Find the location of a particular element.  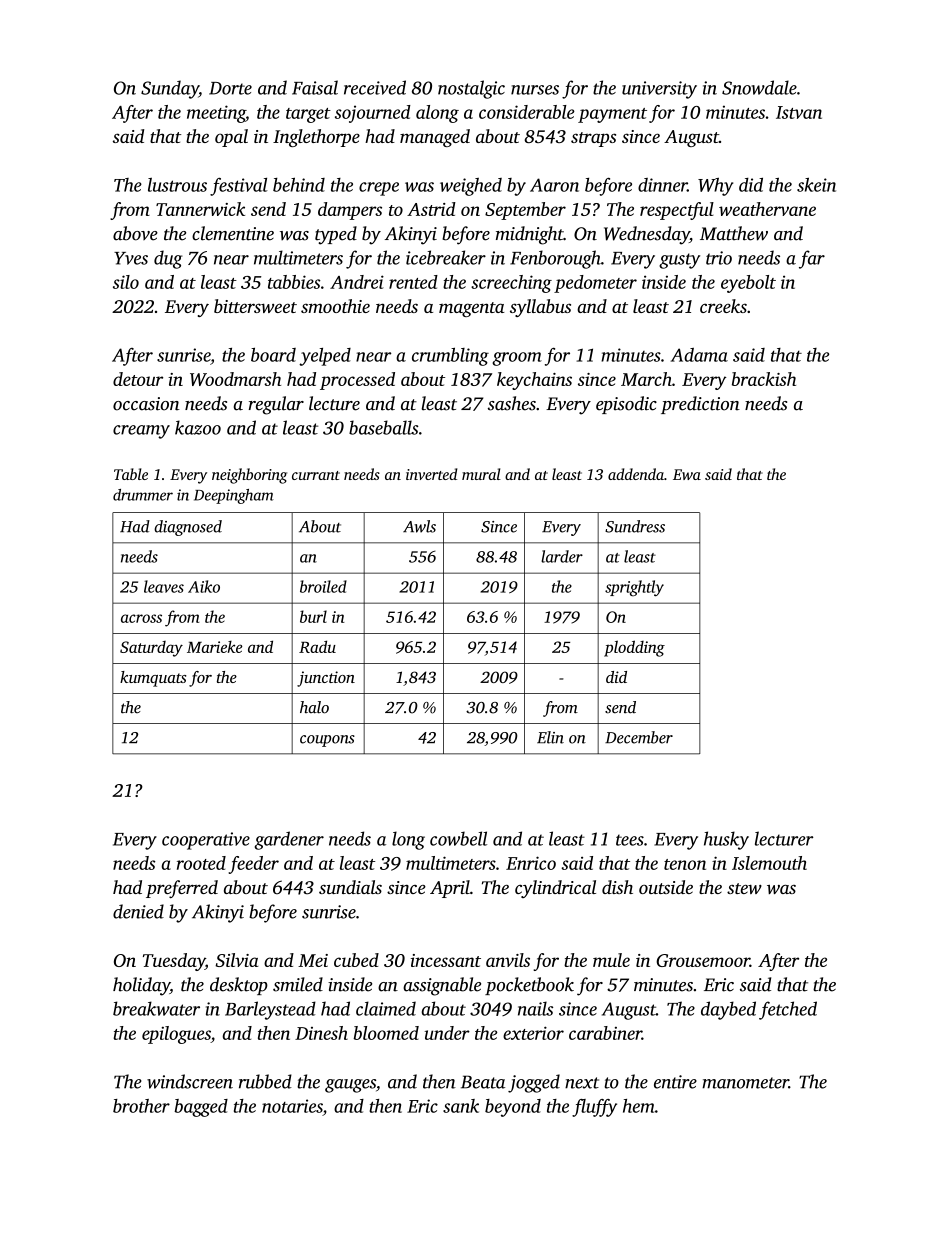

received is located at coordinates (375, 87).
